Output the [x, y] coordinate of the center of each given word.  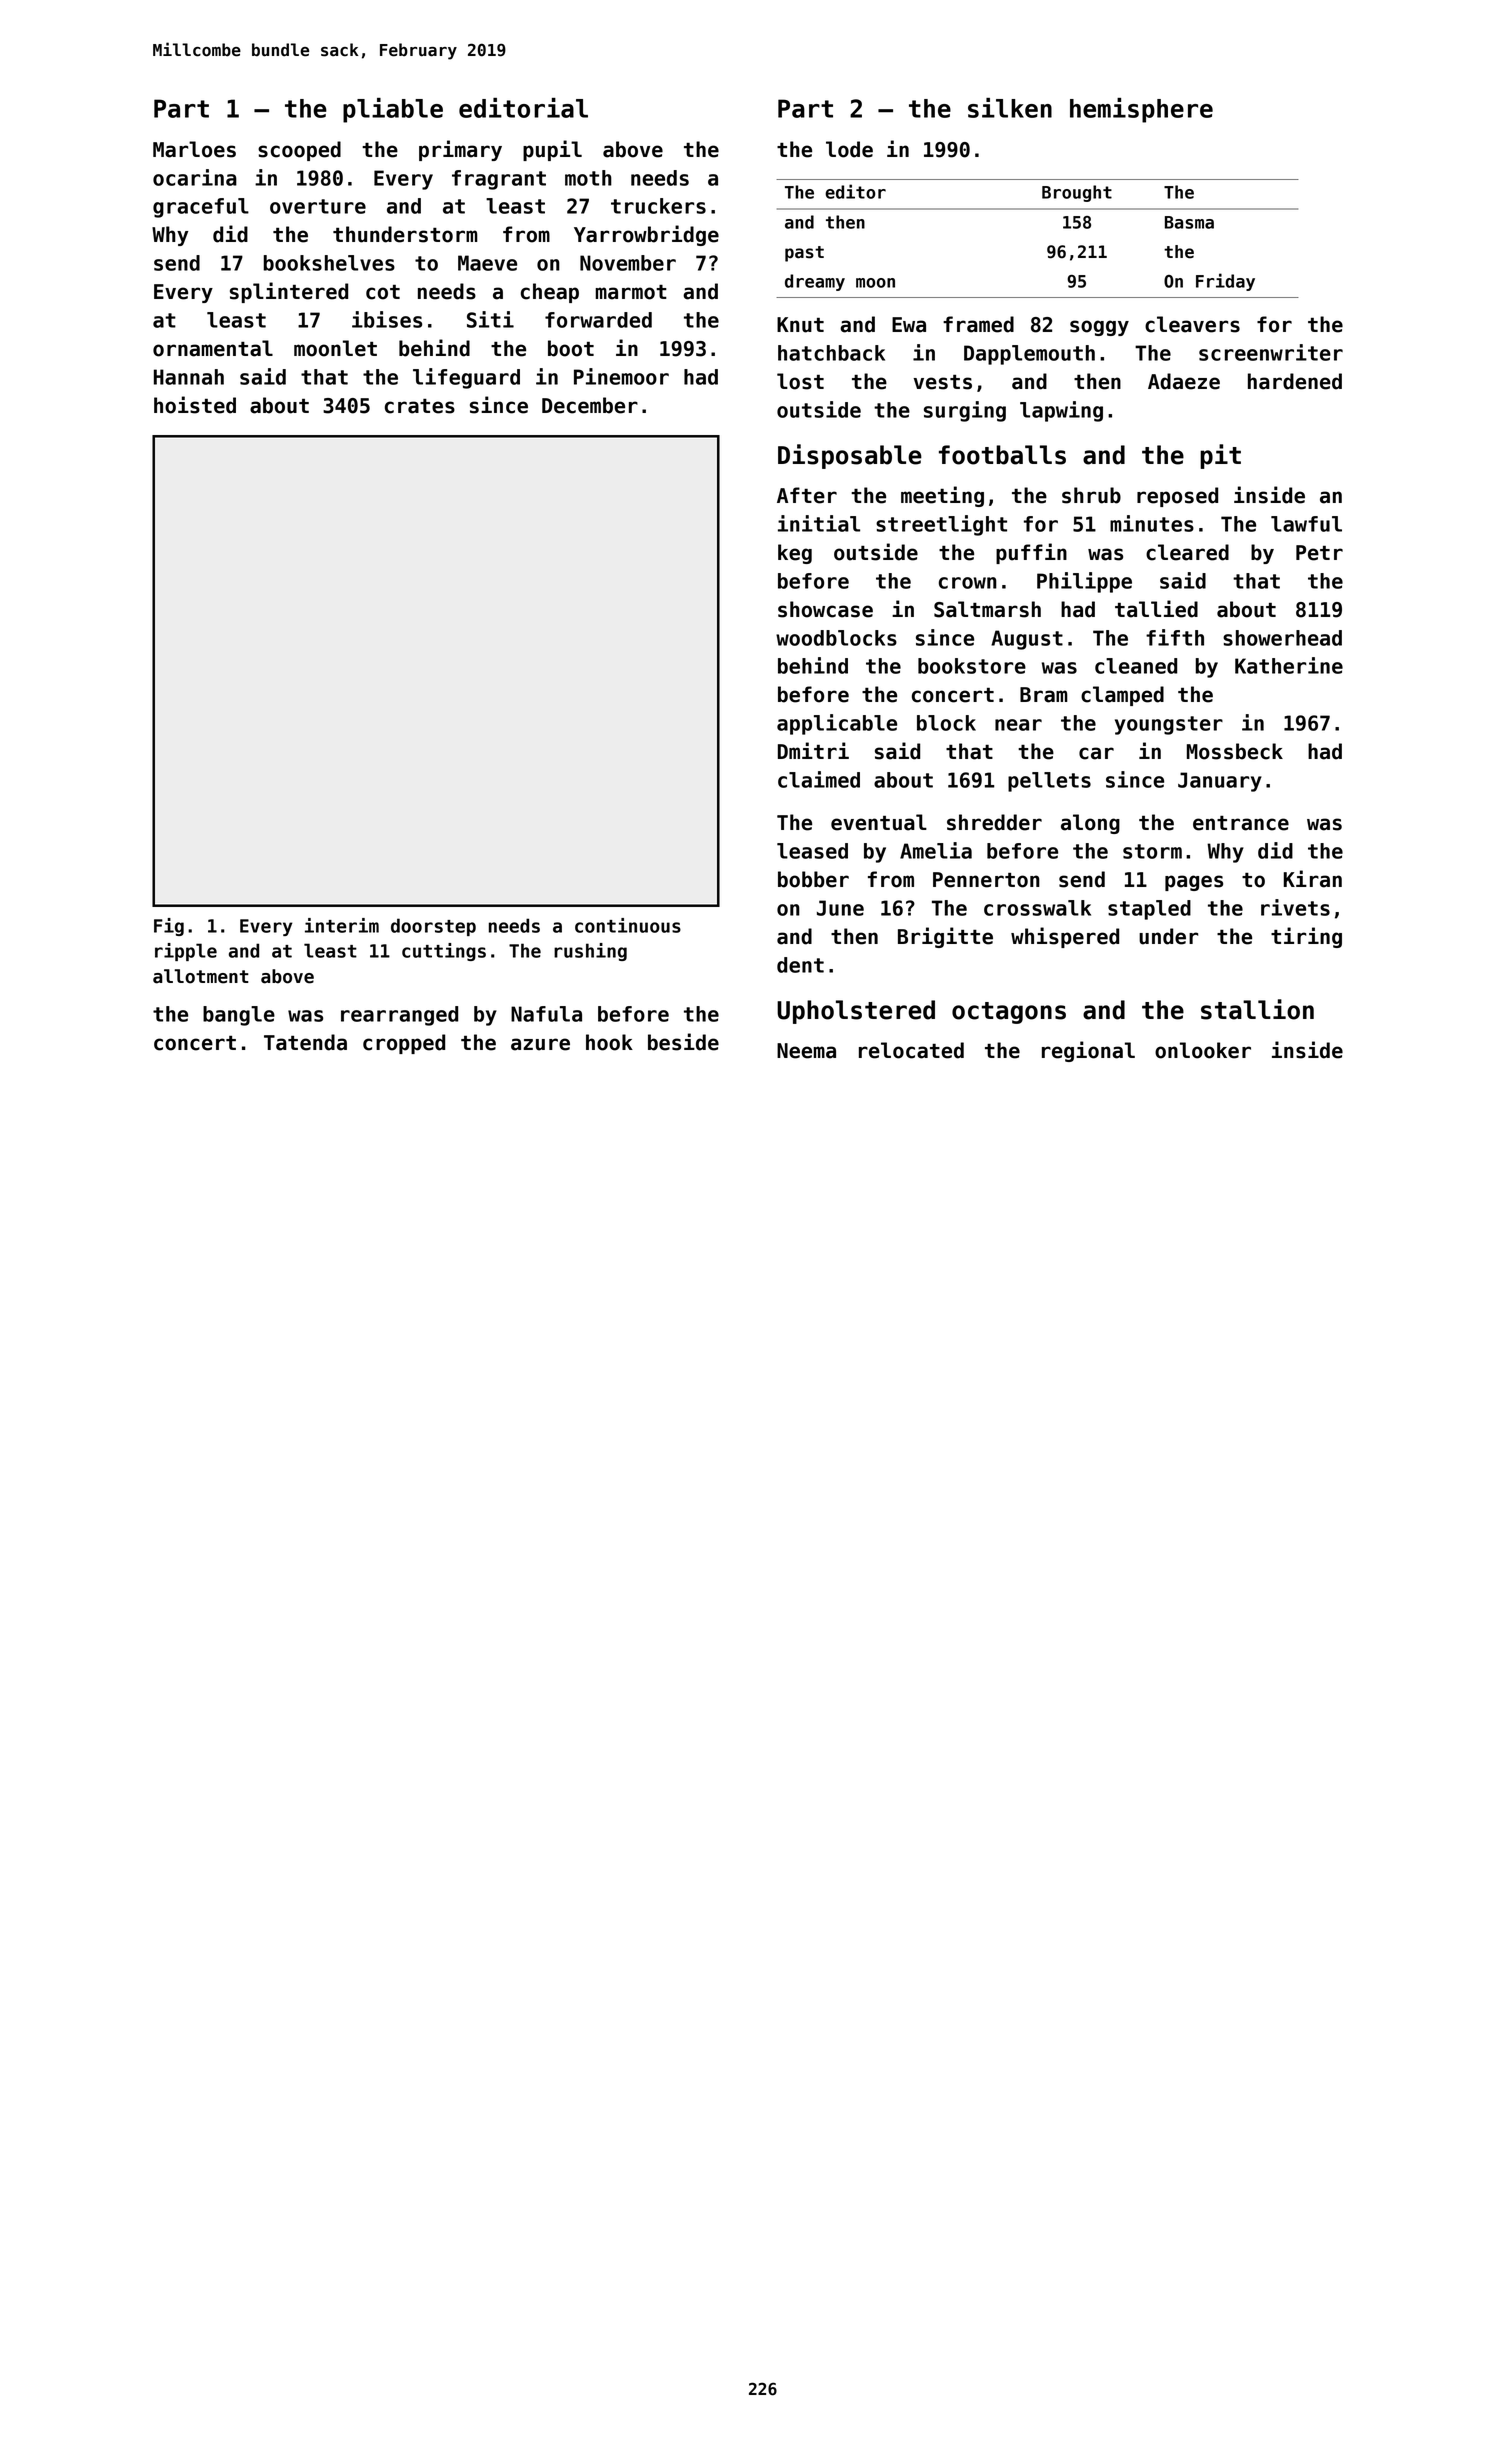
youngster [1169, 725]
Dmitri [813, 750]
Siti [490, 319]
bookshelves [329, 263]
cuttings [444, 952]
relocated [911, 1050]
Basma [1189, 222]
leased [812, 851]
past [804, 254]
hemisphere [1141, 110]
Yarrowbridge [646, 235]
